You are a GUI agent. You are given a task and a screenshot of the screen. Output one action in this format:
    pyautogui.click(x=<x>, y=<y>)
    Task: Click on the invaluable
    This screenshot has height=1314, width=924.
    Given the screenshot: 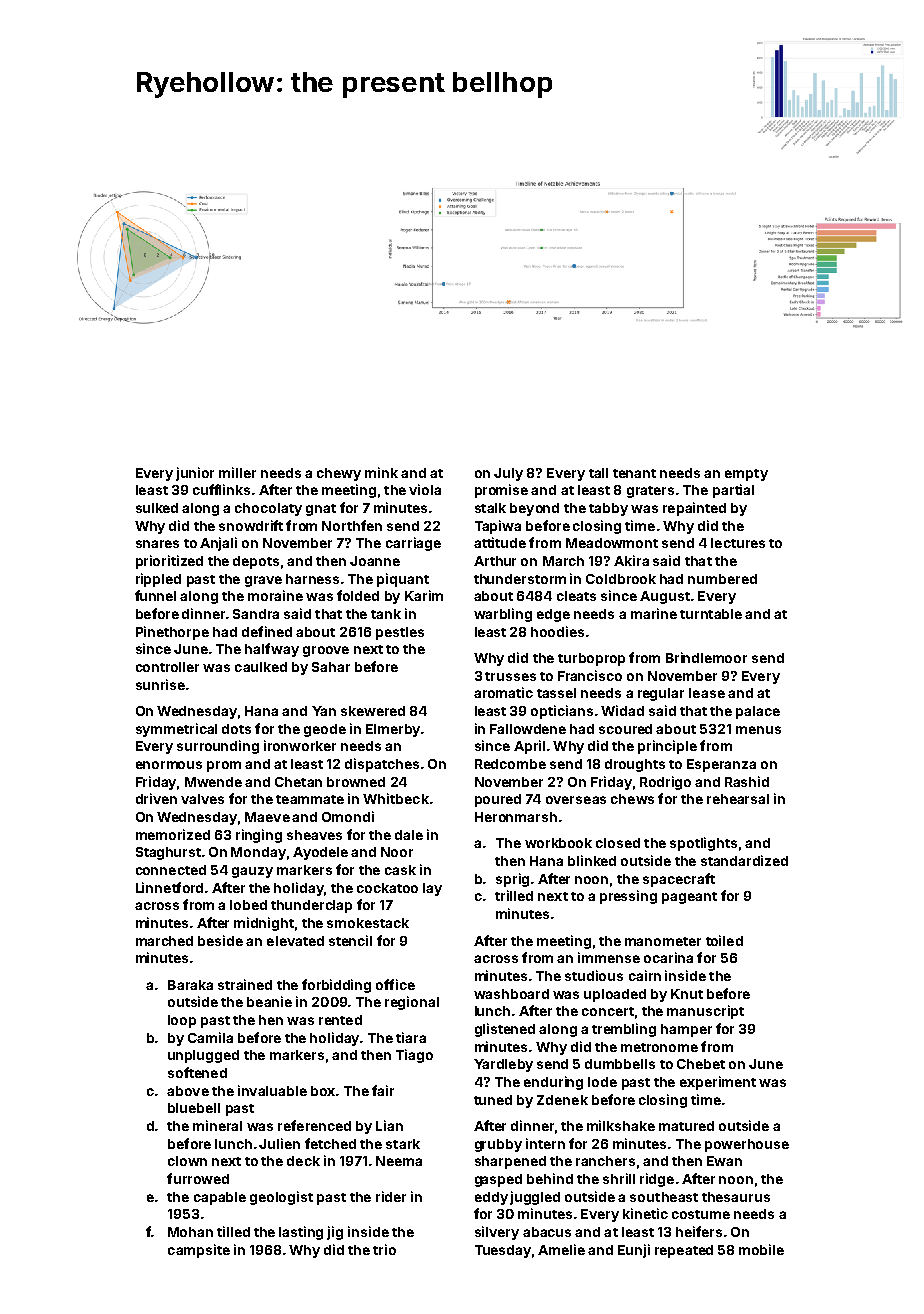 What is the action you would take?
    pyautogui.click(x=272, y=1090)
